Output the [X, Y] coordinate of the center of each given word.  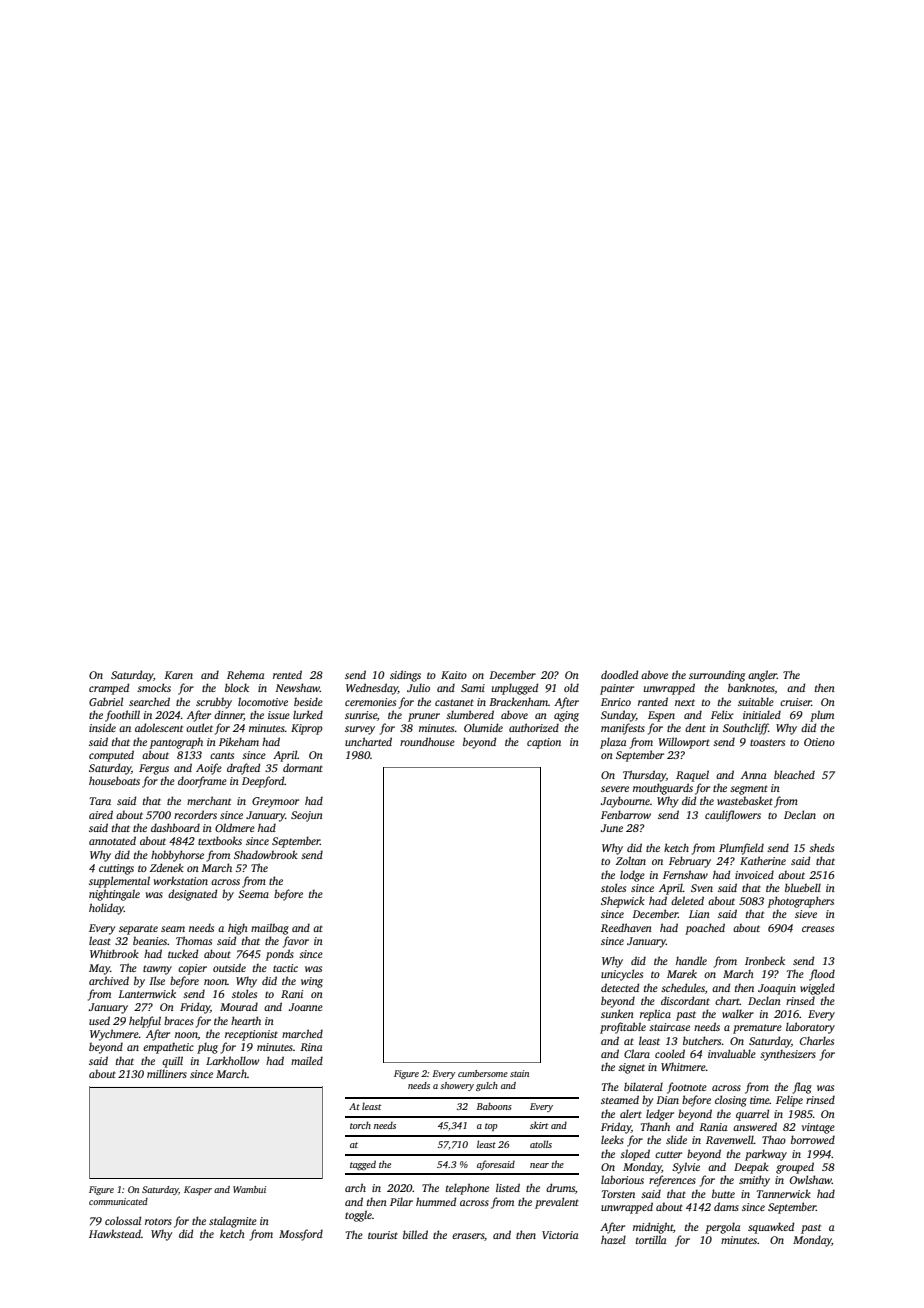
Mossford [301, 1235]
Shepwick [623, 902]
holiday [106, 909]
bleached [794, 774]
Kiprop [307, 729]
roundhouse [427, 741]
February [690, 862]
